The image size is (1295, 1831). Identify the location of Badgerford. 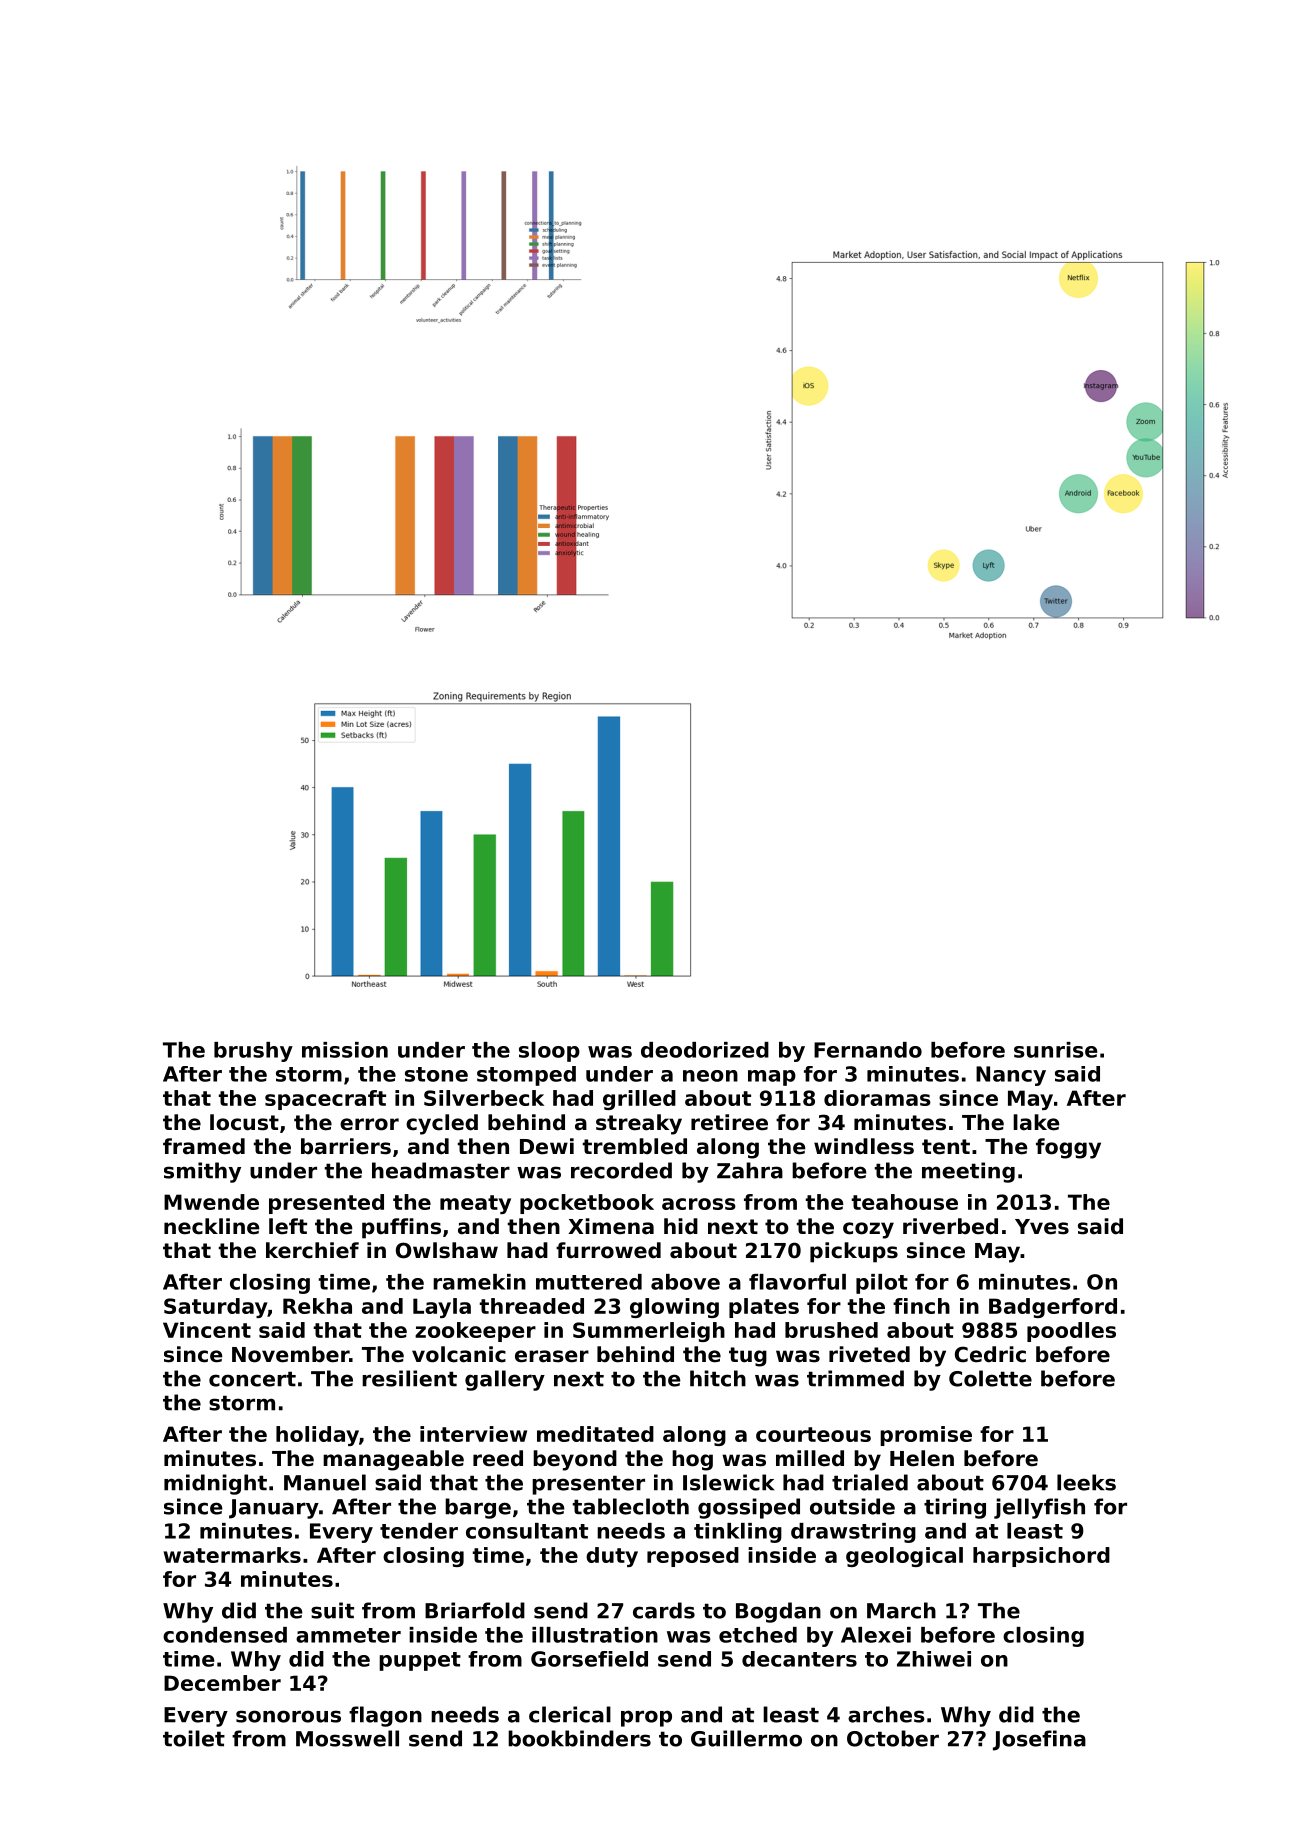
(1053, 1308).
